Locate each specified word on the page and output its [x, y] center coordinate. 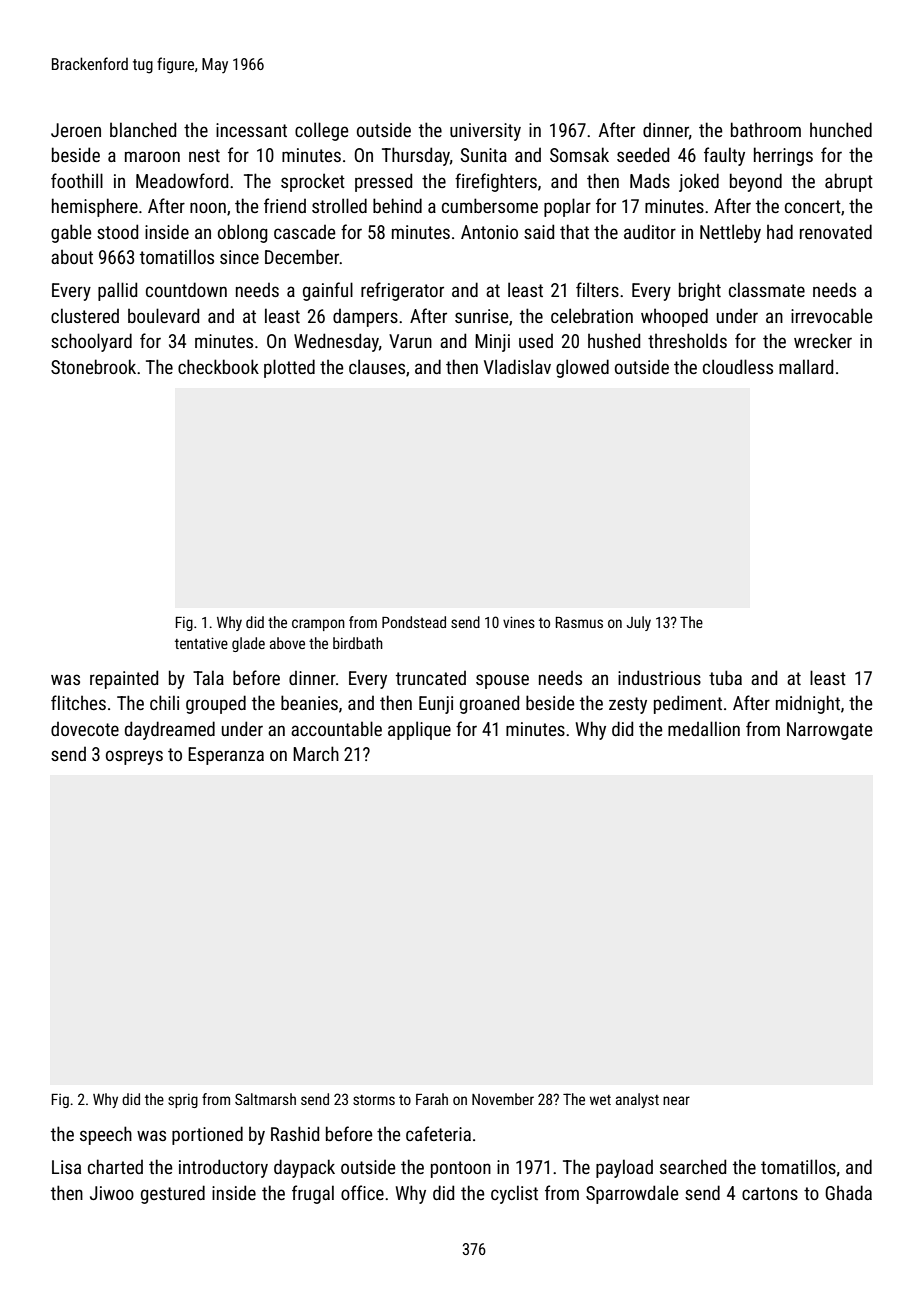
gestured [173, 1194]
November [503, 1099]
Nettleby [730, 233]
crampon [318, 625]
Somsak [579, 154]
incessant [251, 130]
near [676, 1100]
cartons [770, 1193]
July [639, 623]
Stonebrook [93, 366]
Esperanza [226, 756]
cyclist [514, 1194]
